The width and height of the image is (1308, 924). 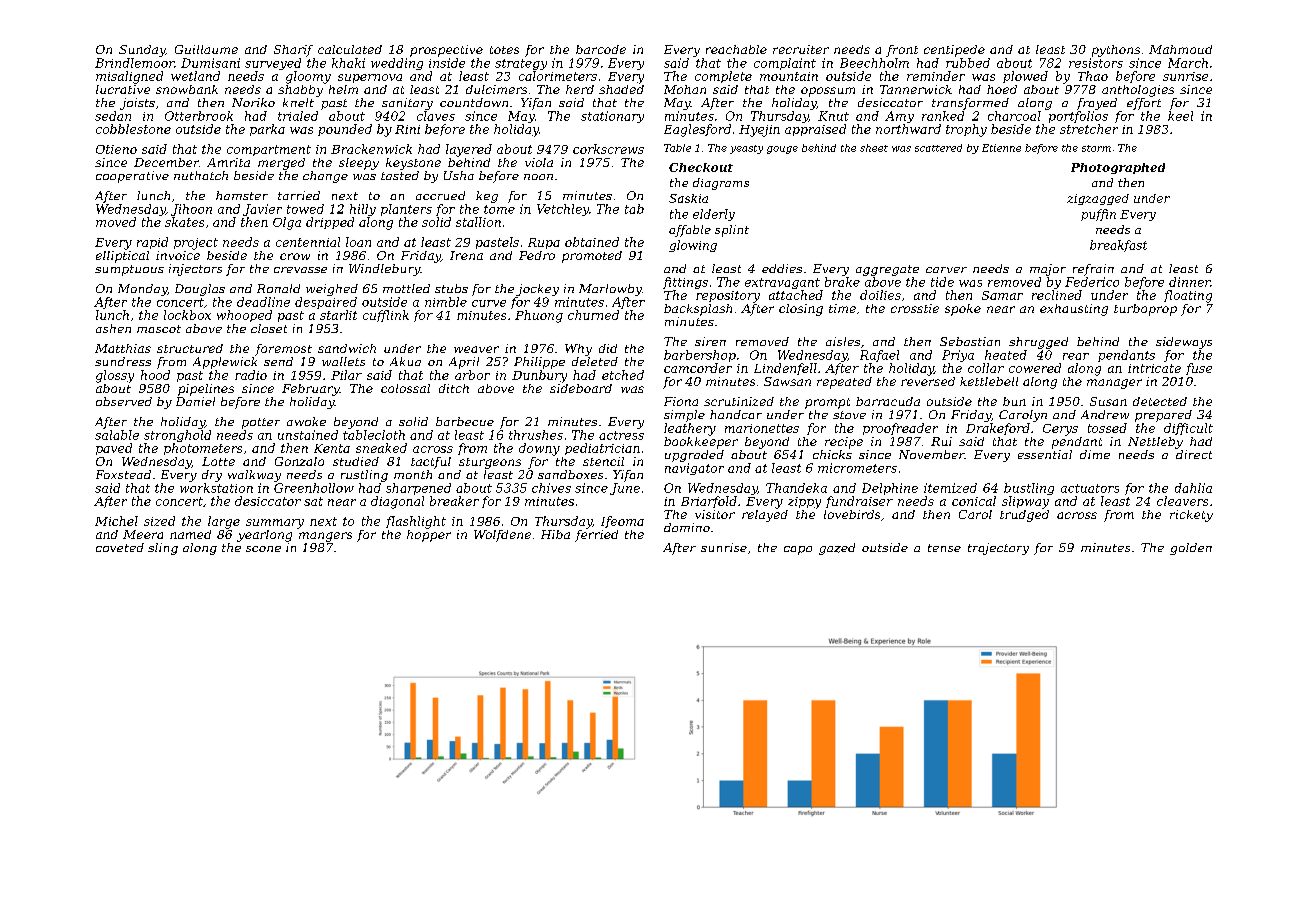 What do you see at coordinates (1180, 116) in the image?
I see `keel` at bounding box center [1180, 116].
